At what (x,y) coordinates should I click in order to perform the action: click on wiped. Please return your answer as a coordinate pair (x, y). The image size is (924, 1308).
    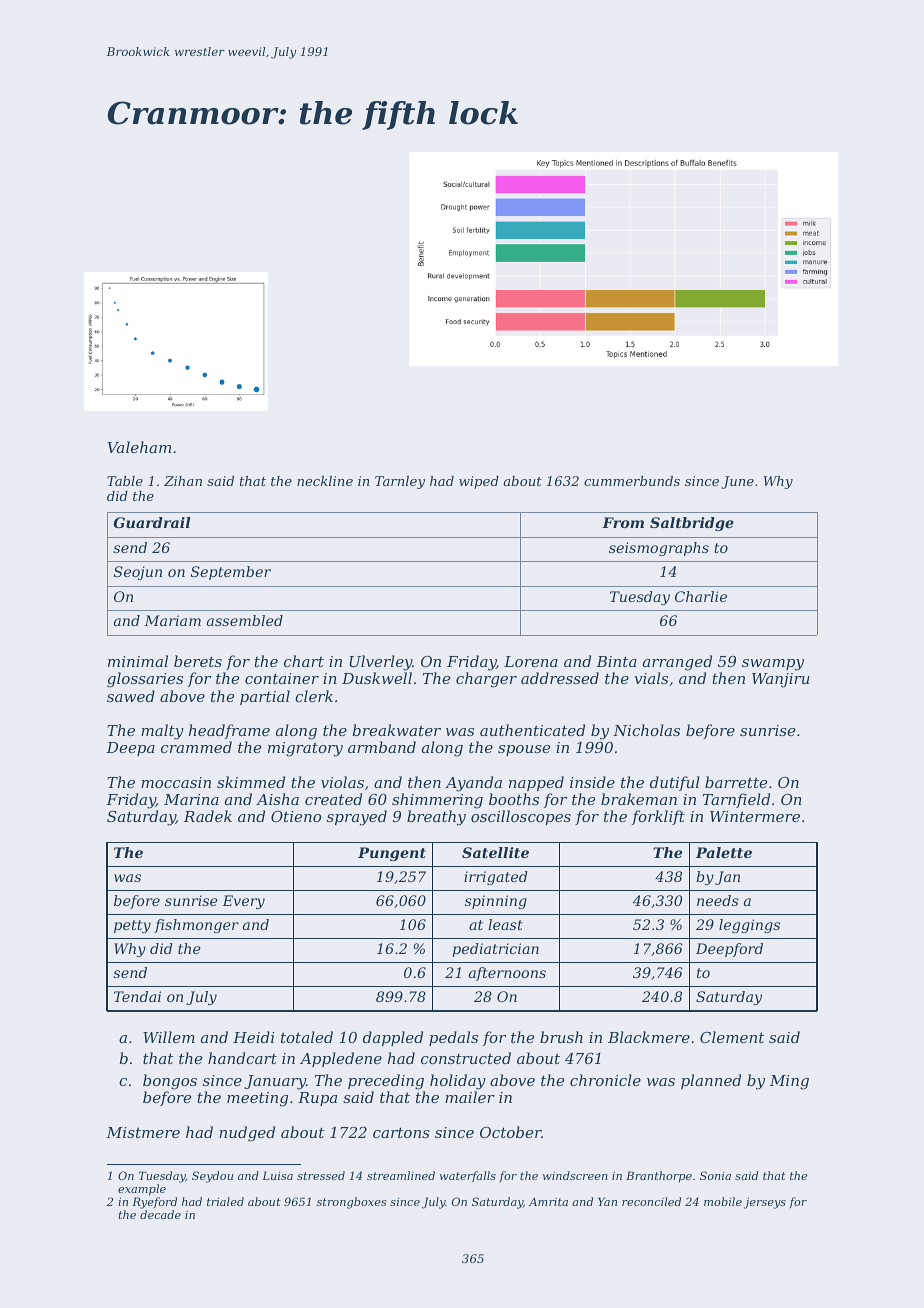
    Looking at the image, I should click on (479, 482).
